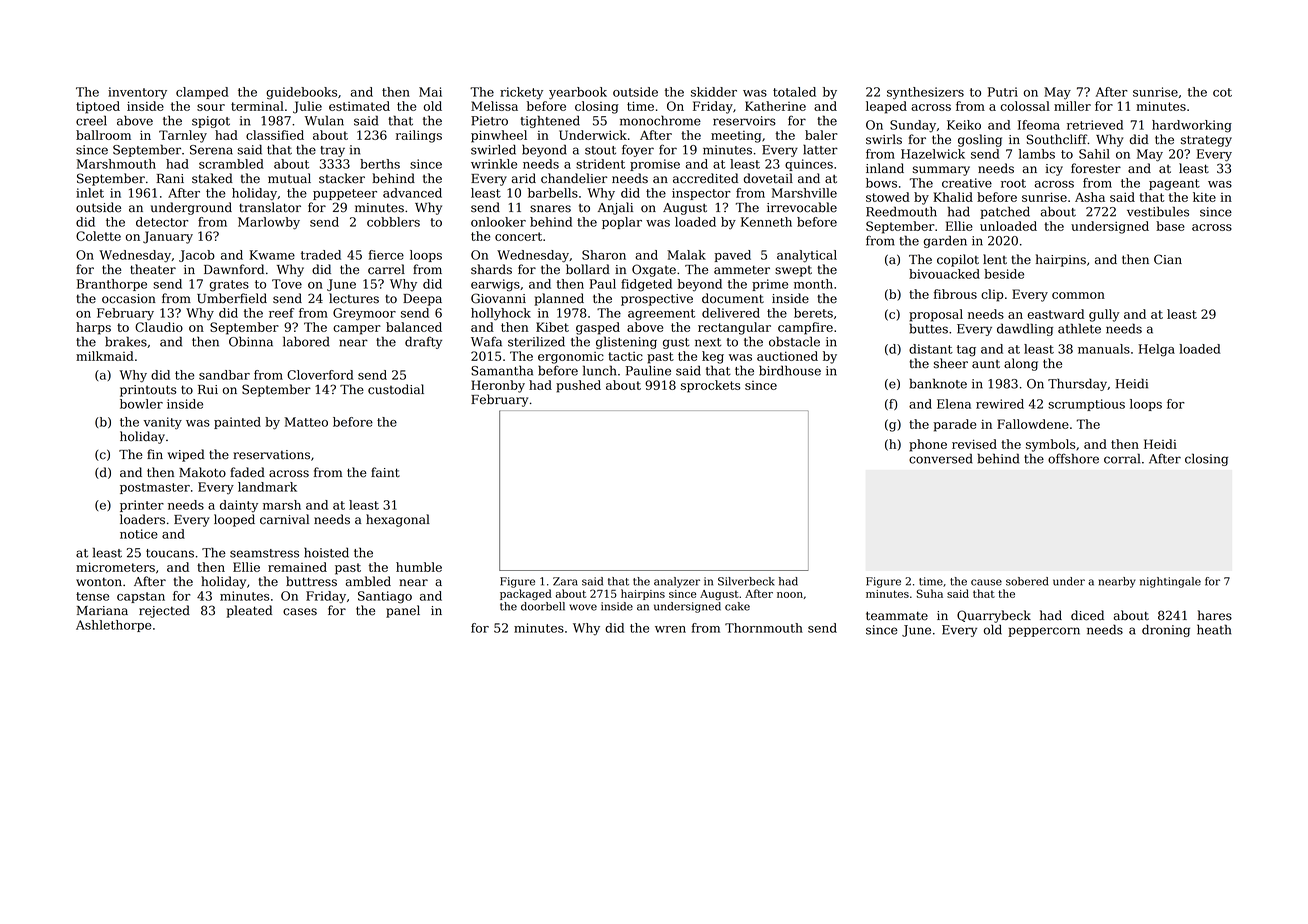 The image size is (1308, 924). What do you see at coordinates (626, 342) in the screenshot?
I see `glistening` at bounding box center [626, 342].
